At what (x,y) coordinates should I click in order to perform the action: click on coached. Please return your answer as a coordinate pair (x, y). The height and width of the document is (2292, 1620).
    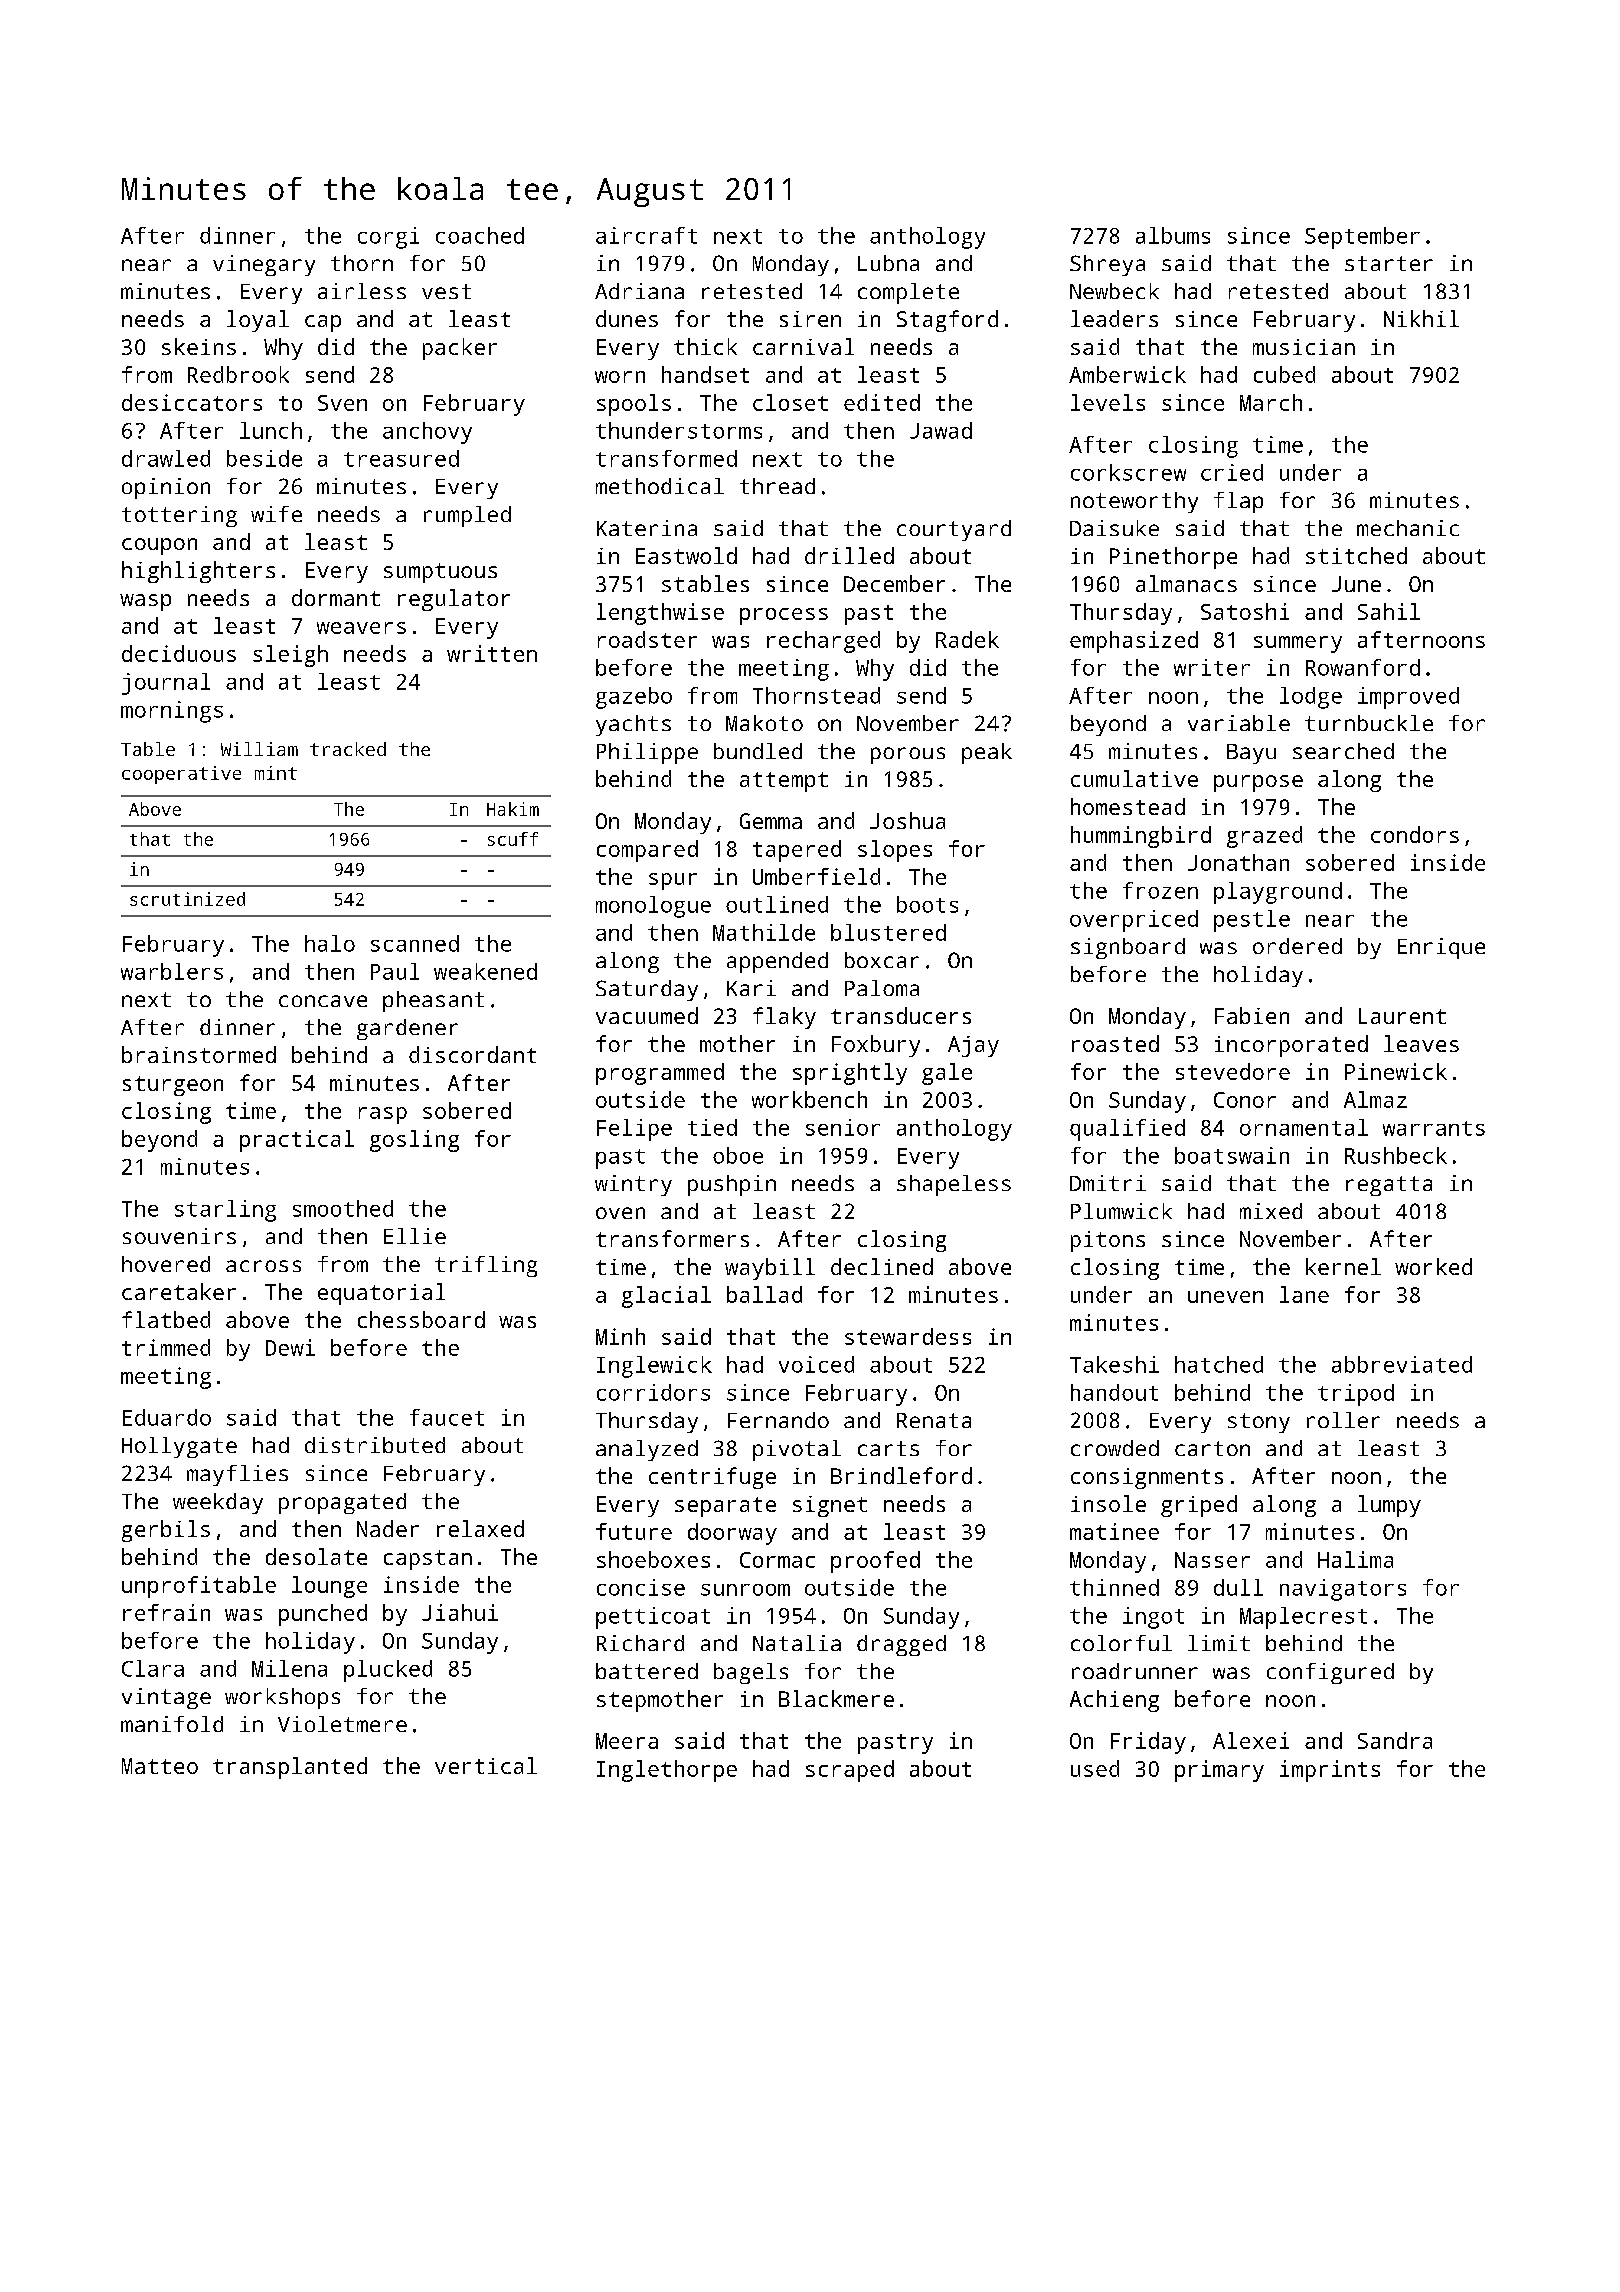
    Looking at the image, I should click on (480, 235).
